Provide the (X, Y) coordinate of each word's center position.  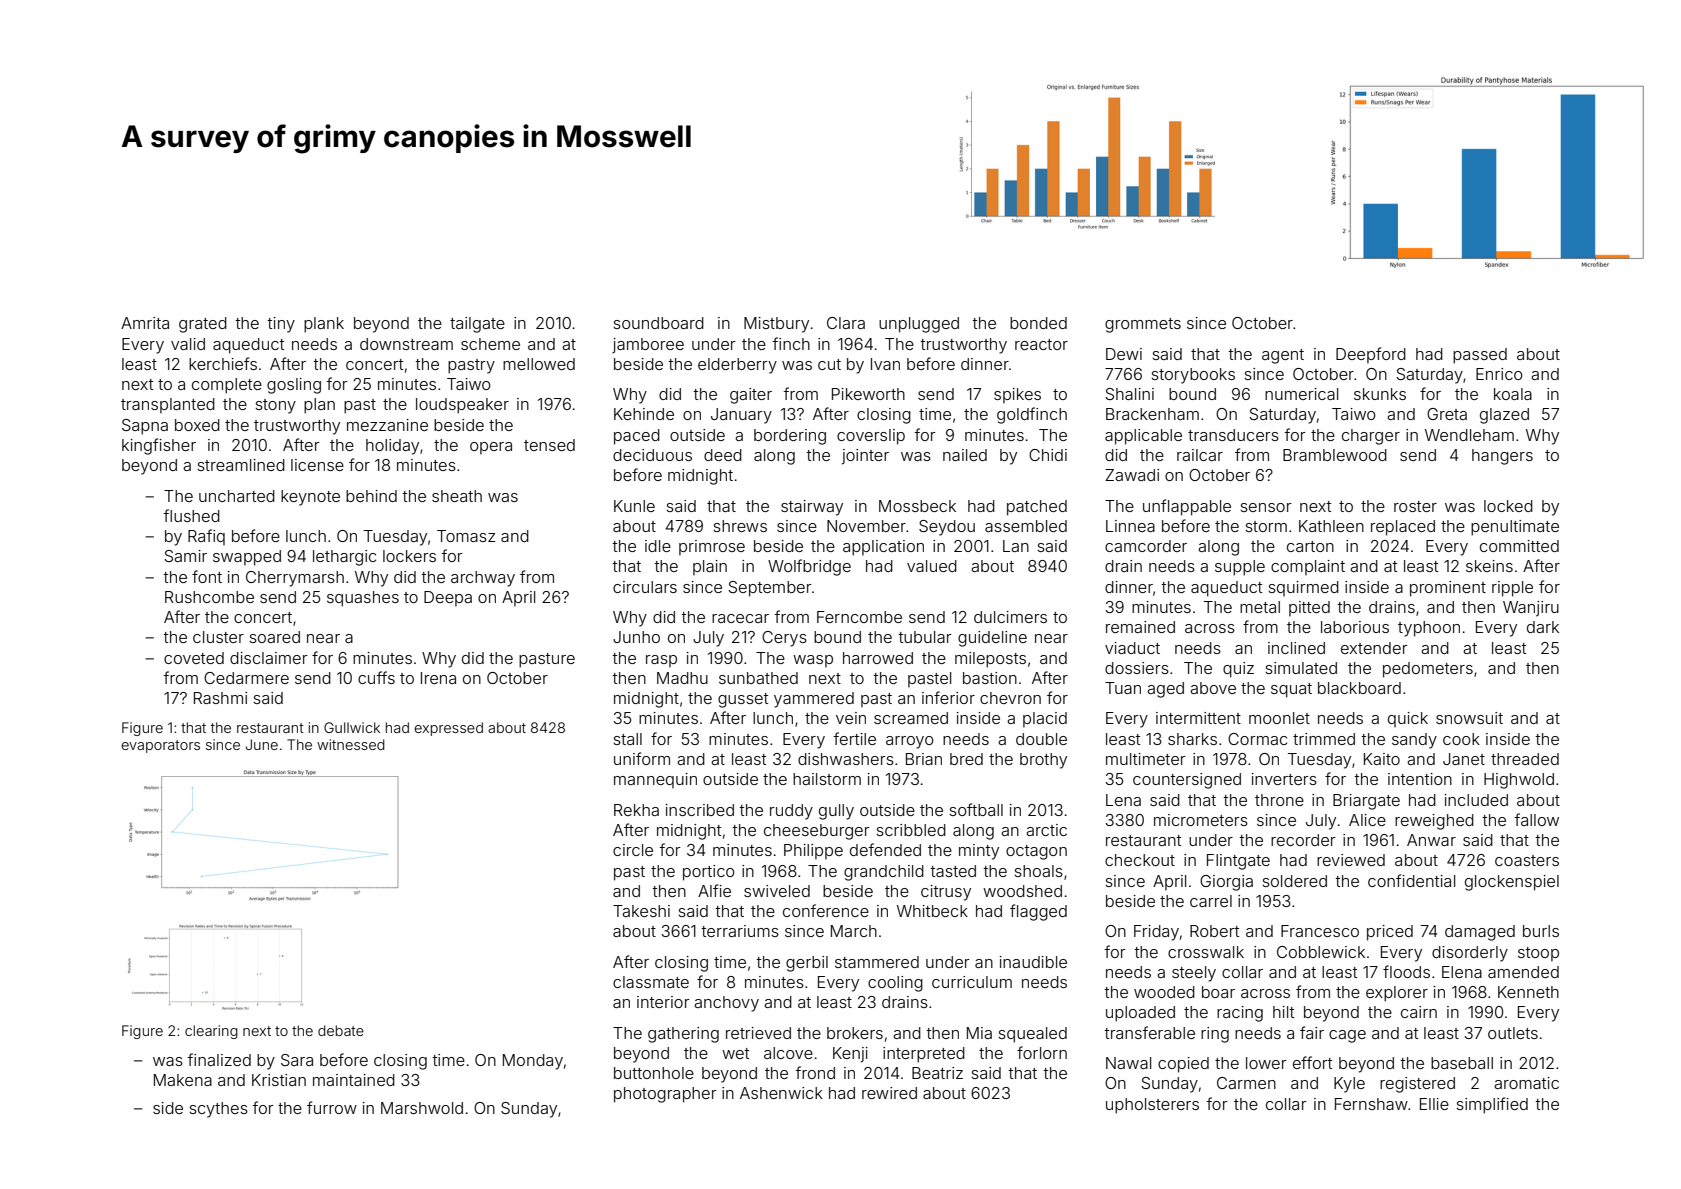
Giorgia (1226, 883)
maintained (354, 1080)
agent (1283, 356)
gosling (294, 386)
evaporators (160, 746)
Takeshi (641, 911)
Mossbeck (917, 506)
